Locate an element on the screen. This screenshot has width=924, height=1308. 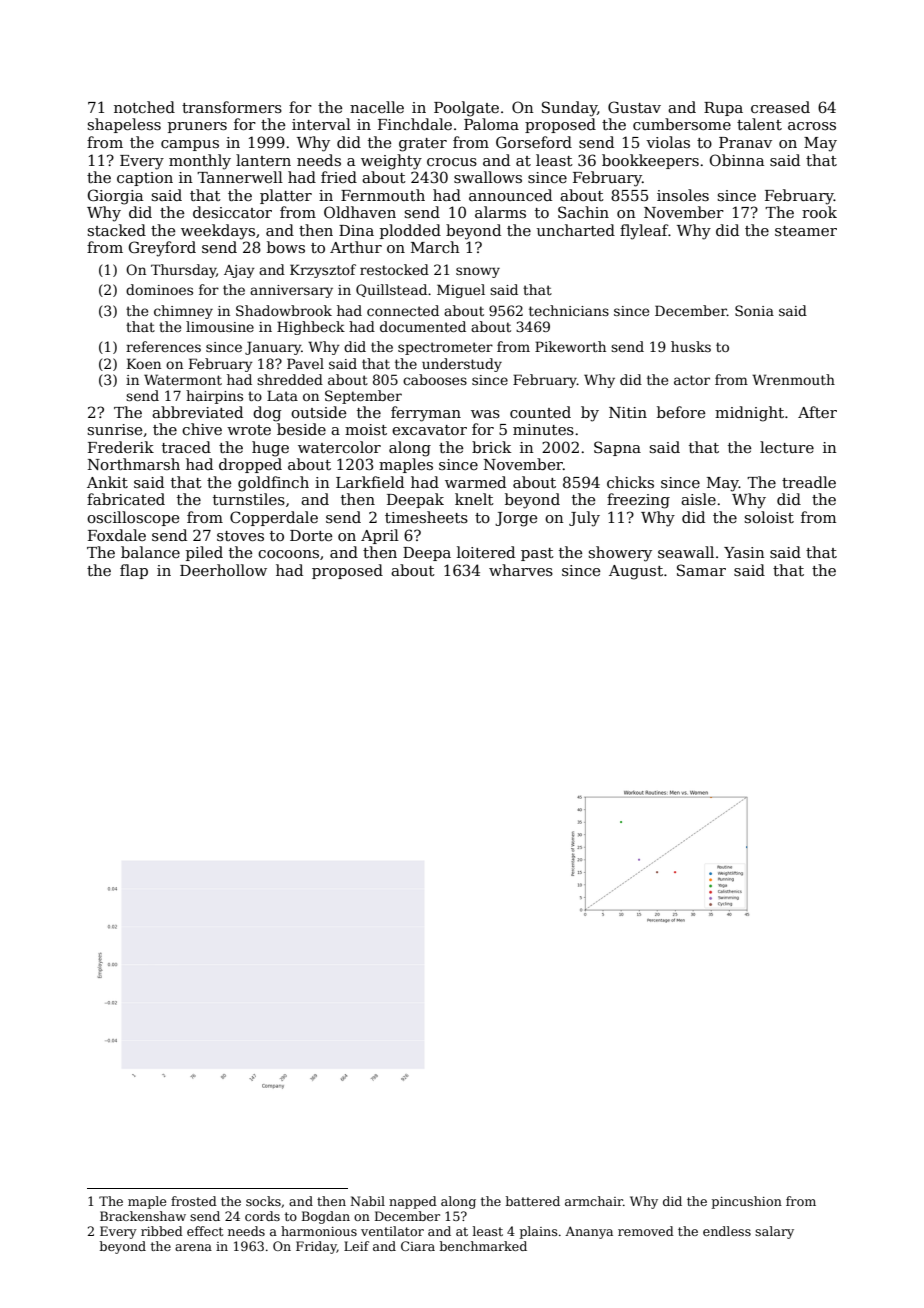
wharves is located at coordinates (521, 570).
